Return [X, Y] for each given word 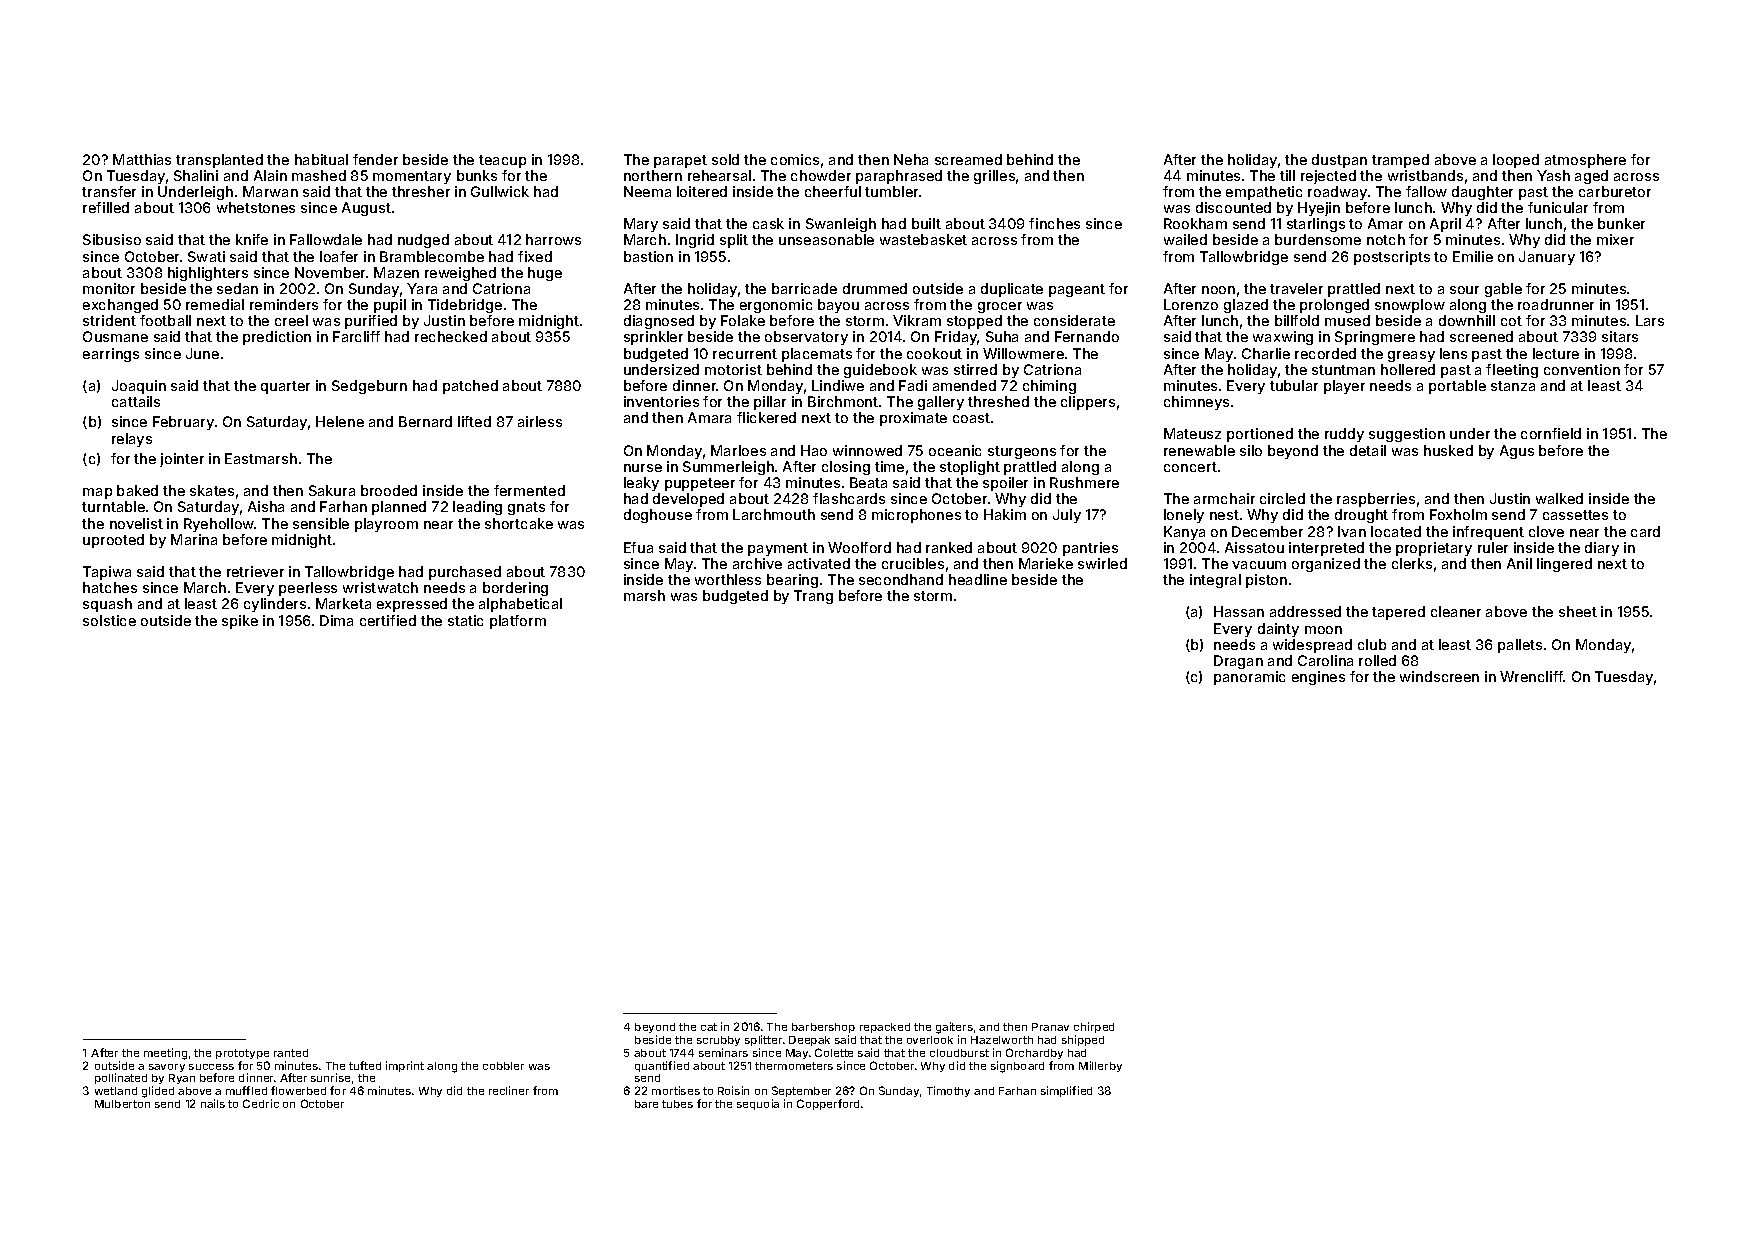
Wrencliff [1532, 676]
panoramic [1249, 678]
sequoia [758, 1104]
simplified [1066, 1091]
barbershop [823, 1028]
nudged [423, 241]
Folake [743, 320]
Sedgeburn [369, 387]
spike [240, 622]
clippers [1088, 403]
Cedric [261, 1103]
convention [1582, 369]
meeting [165, 1054]
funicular [1558, 207]
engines [1318, 678]
